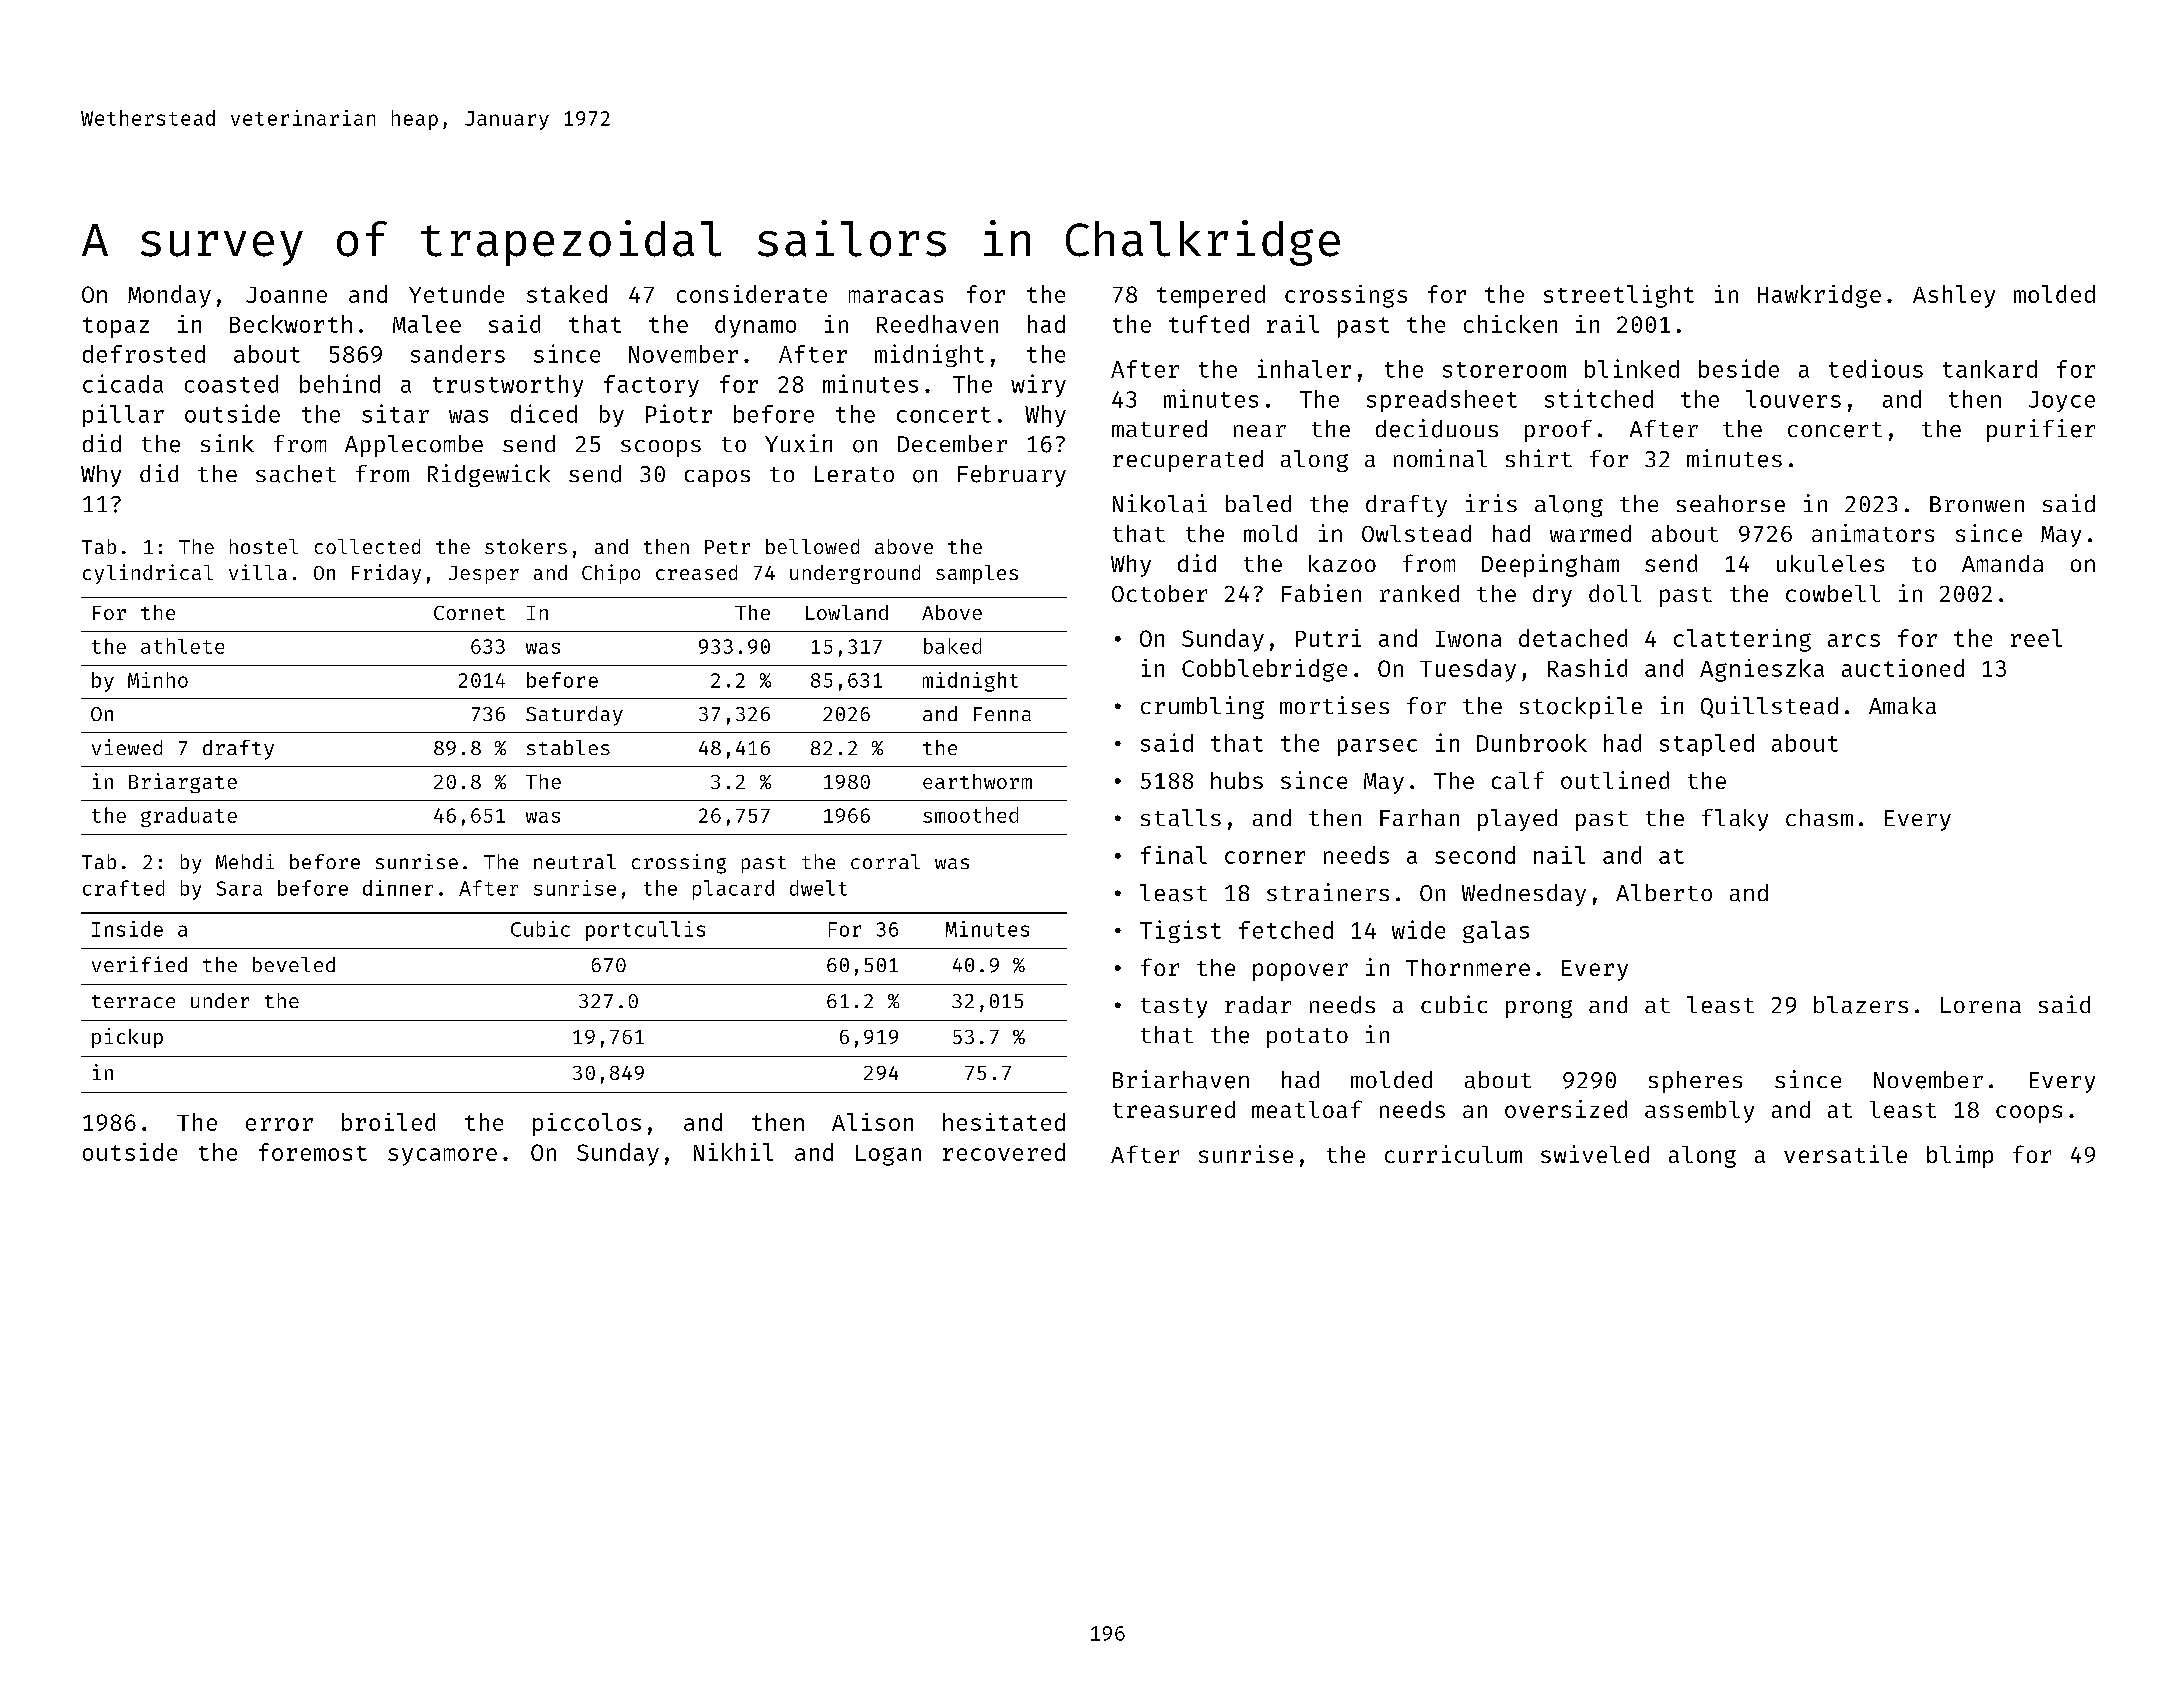 The image size is (2178, 1683). I want to click on Briargate, so click(183, 783).
